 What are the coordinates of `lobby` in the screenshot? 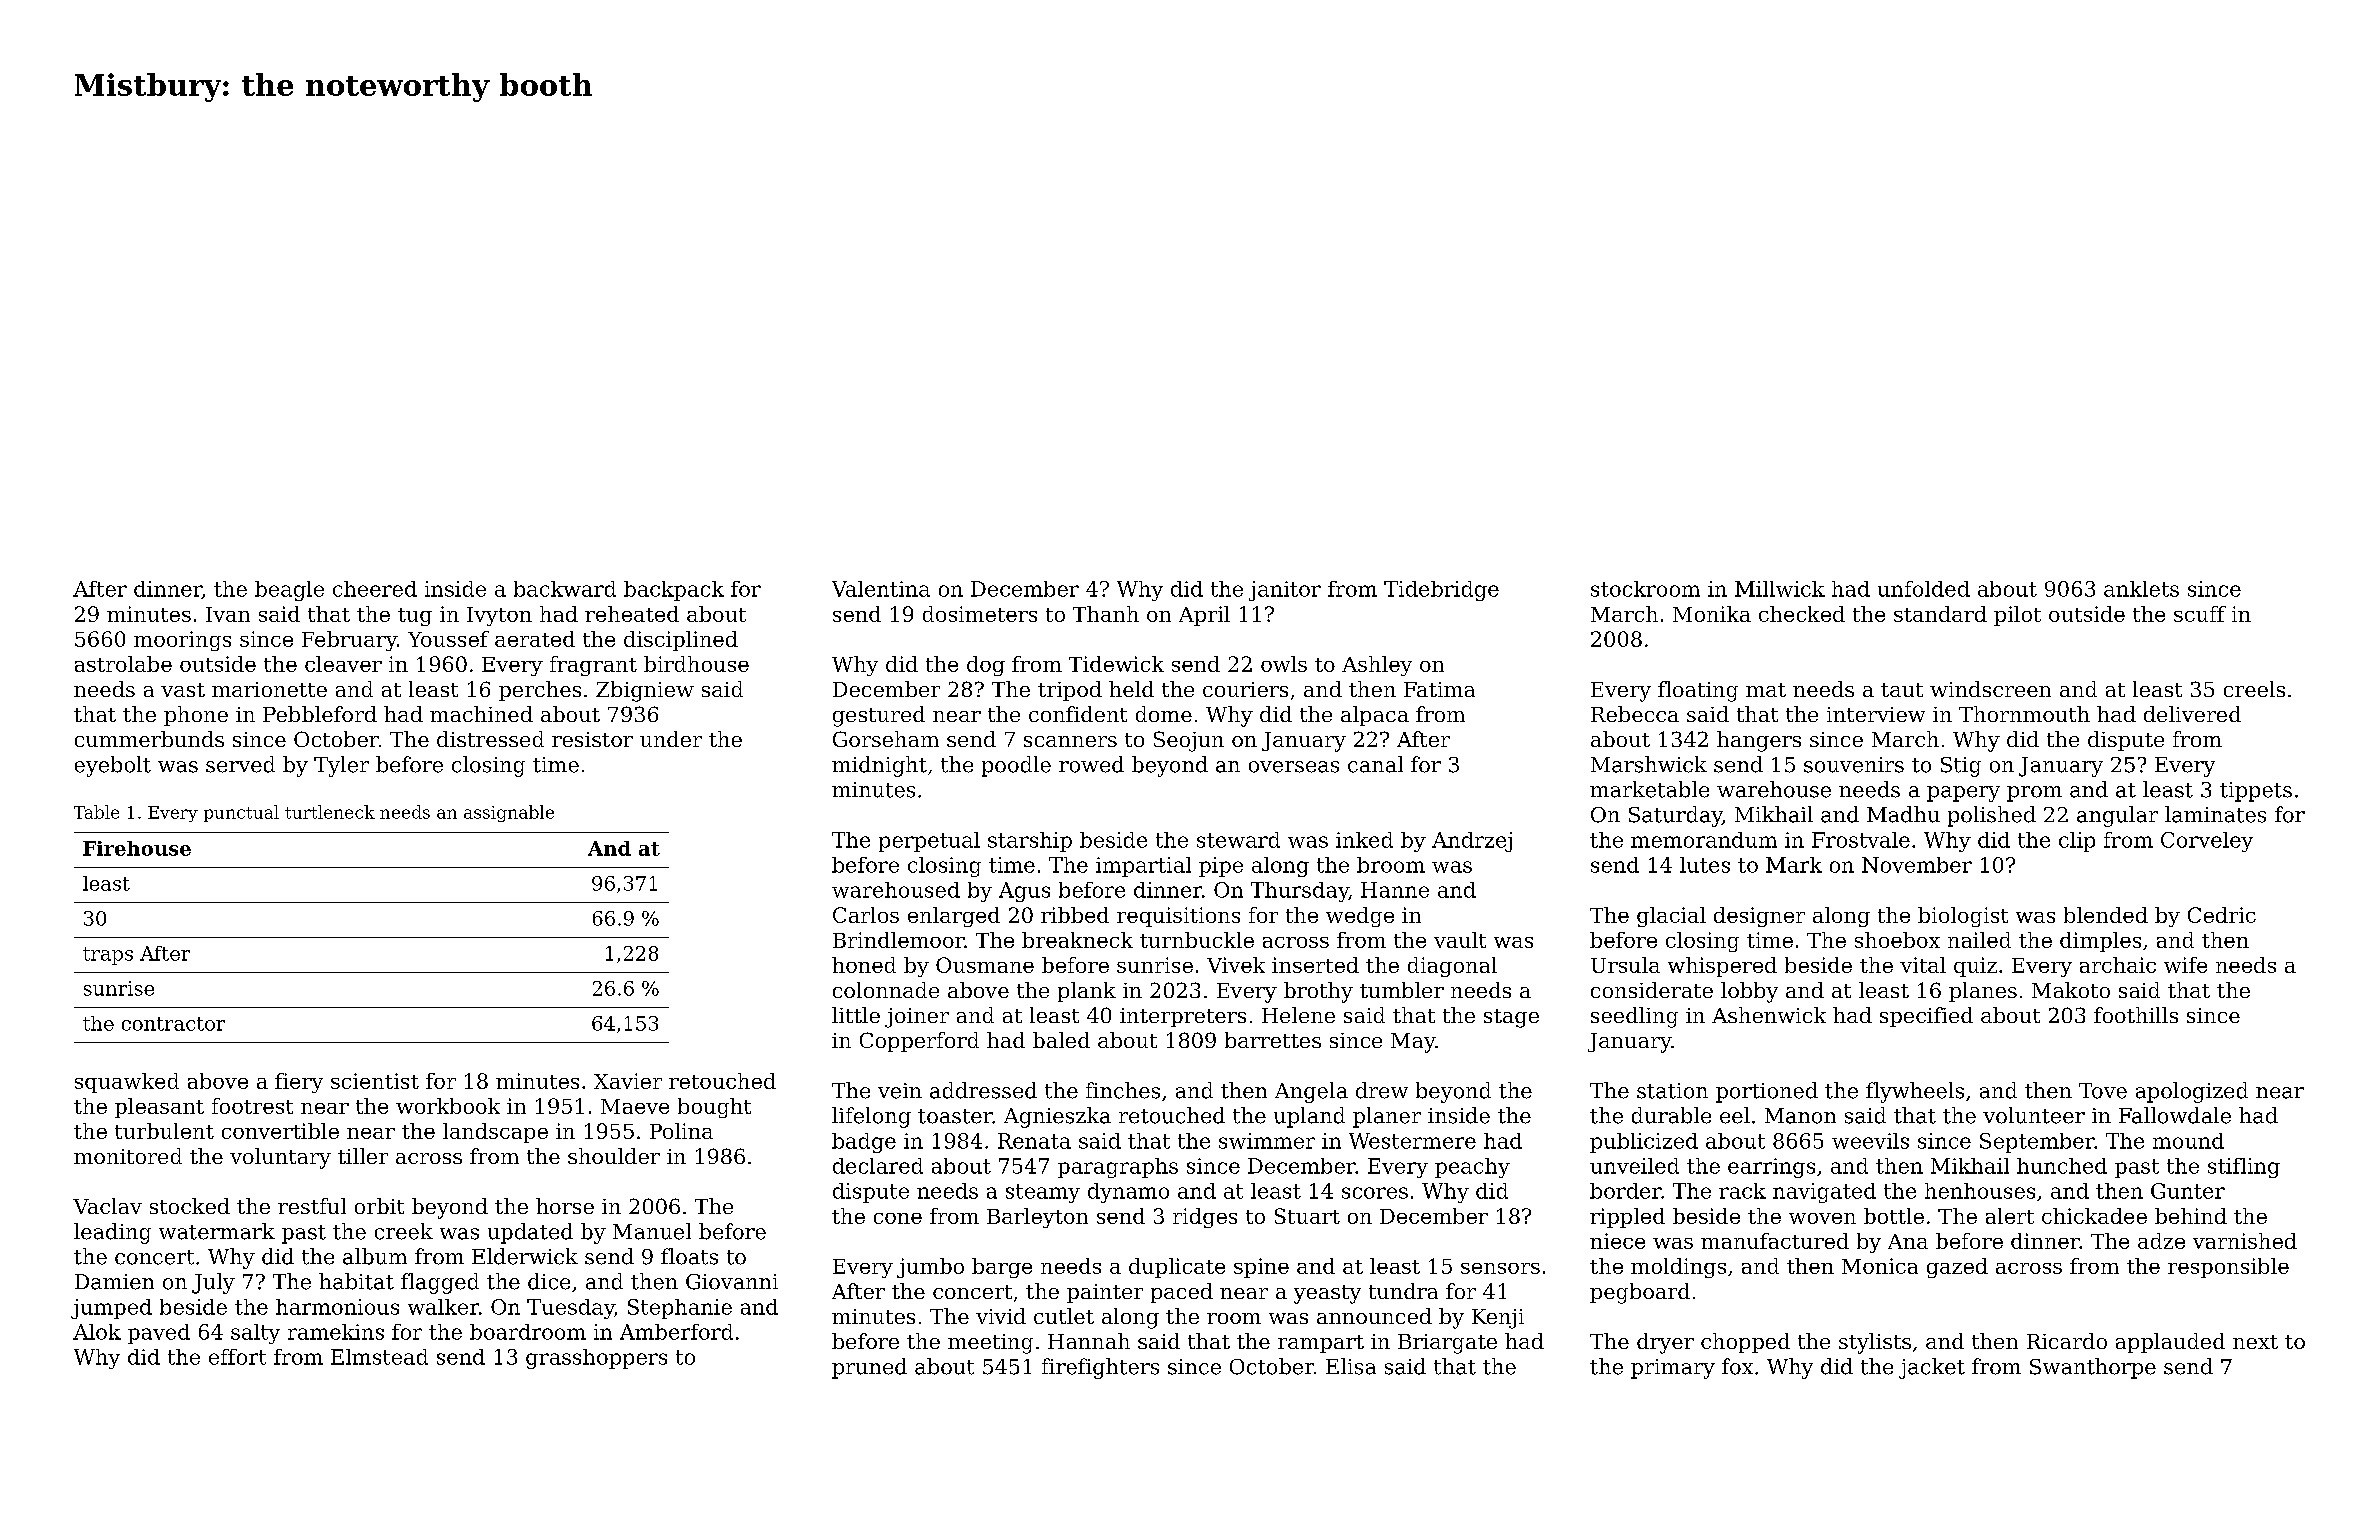 It's located at (1749, 992).
